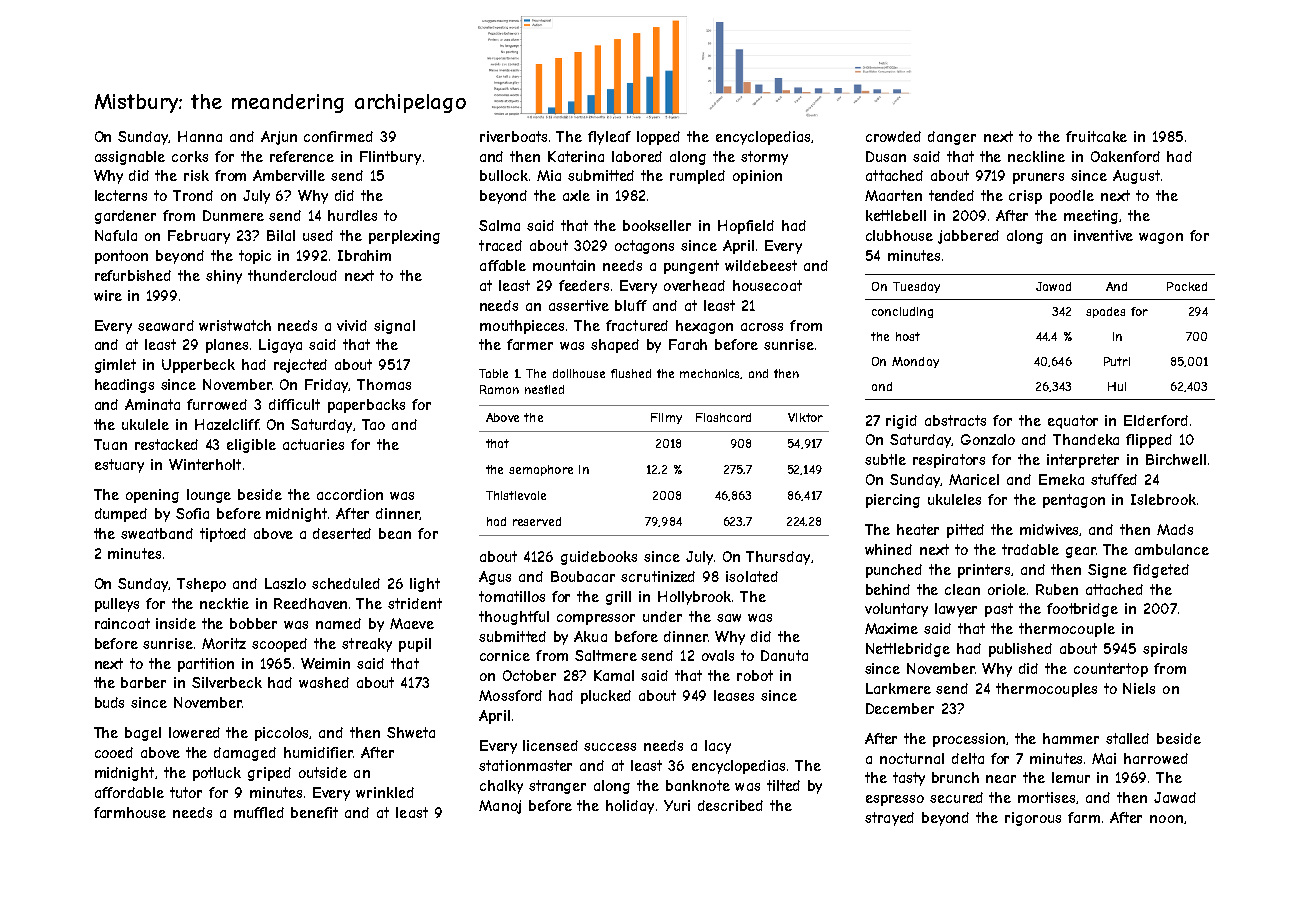 Image resolution: width=1308 pixels, height=924 pixels. Describe the element at coordinates (259, 812) in the screenshot. I see `muffled` at that location.
